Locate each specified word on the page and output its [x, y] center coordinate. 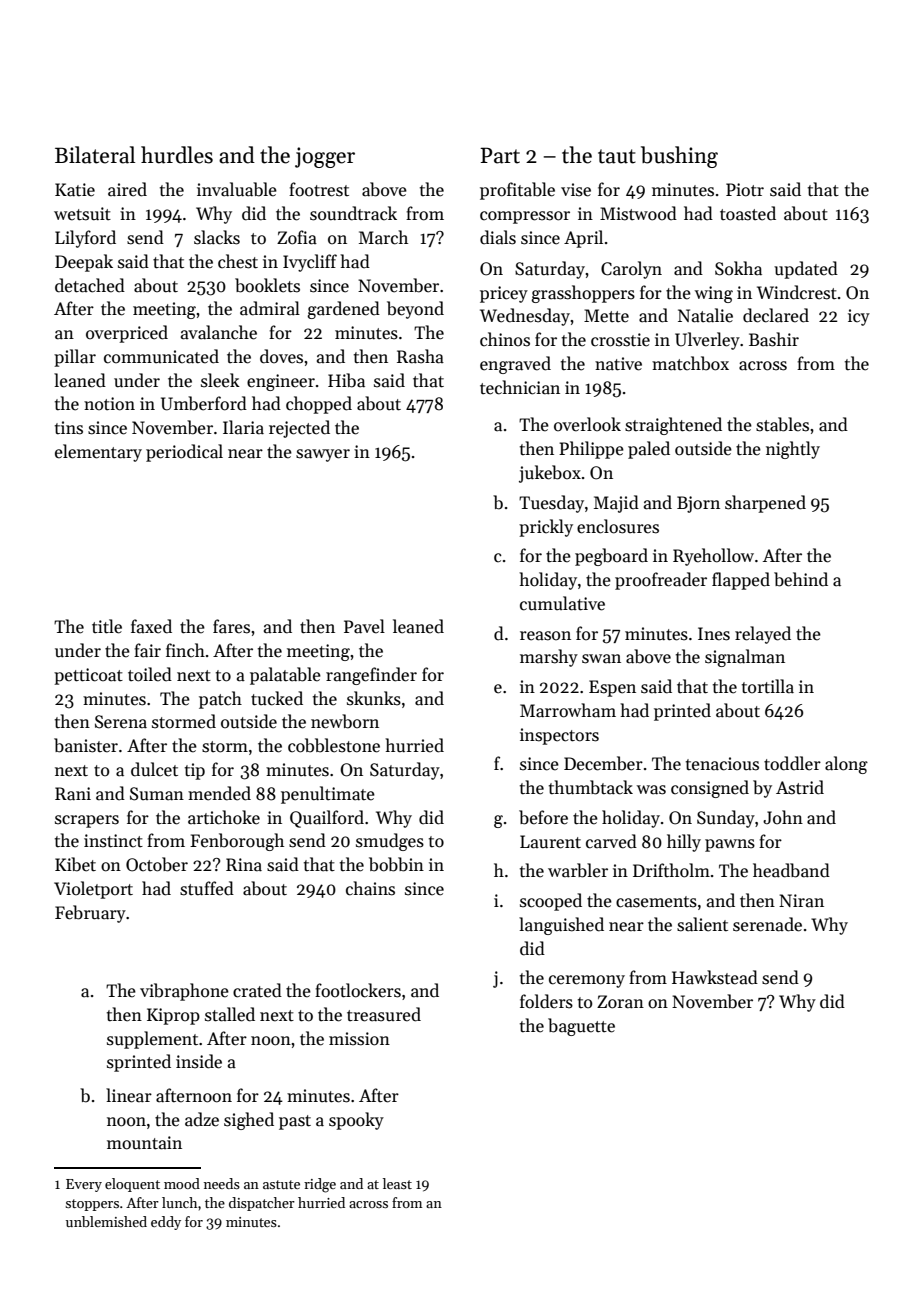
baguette [581, 1027]
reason [545, 636]
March [383, 237]
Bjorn [698, 504]
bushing [679, 157]
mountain [144, 1143]
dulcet [154, 769]
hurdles [177, 155]
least [397, 1183]
